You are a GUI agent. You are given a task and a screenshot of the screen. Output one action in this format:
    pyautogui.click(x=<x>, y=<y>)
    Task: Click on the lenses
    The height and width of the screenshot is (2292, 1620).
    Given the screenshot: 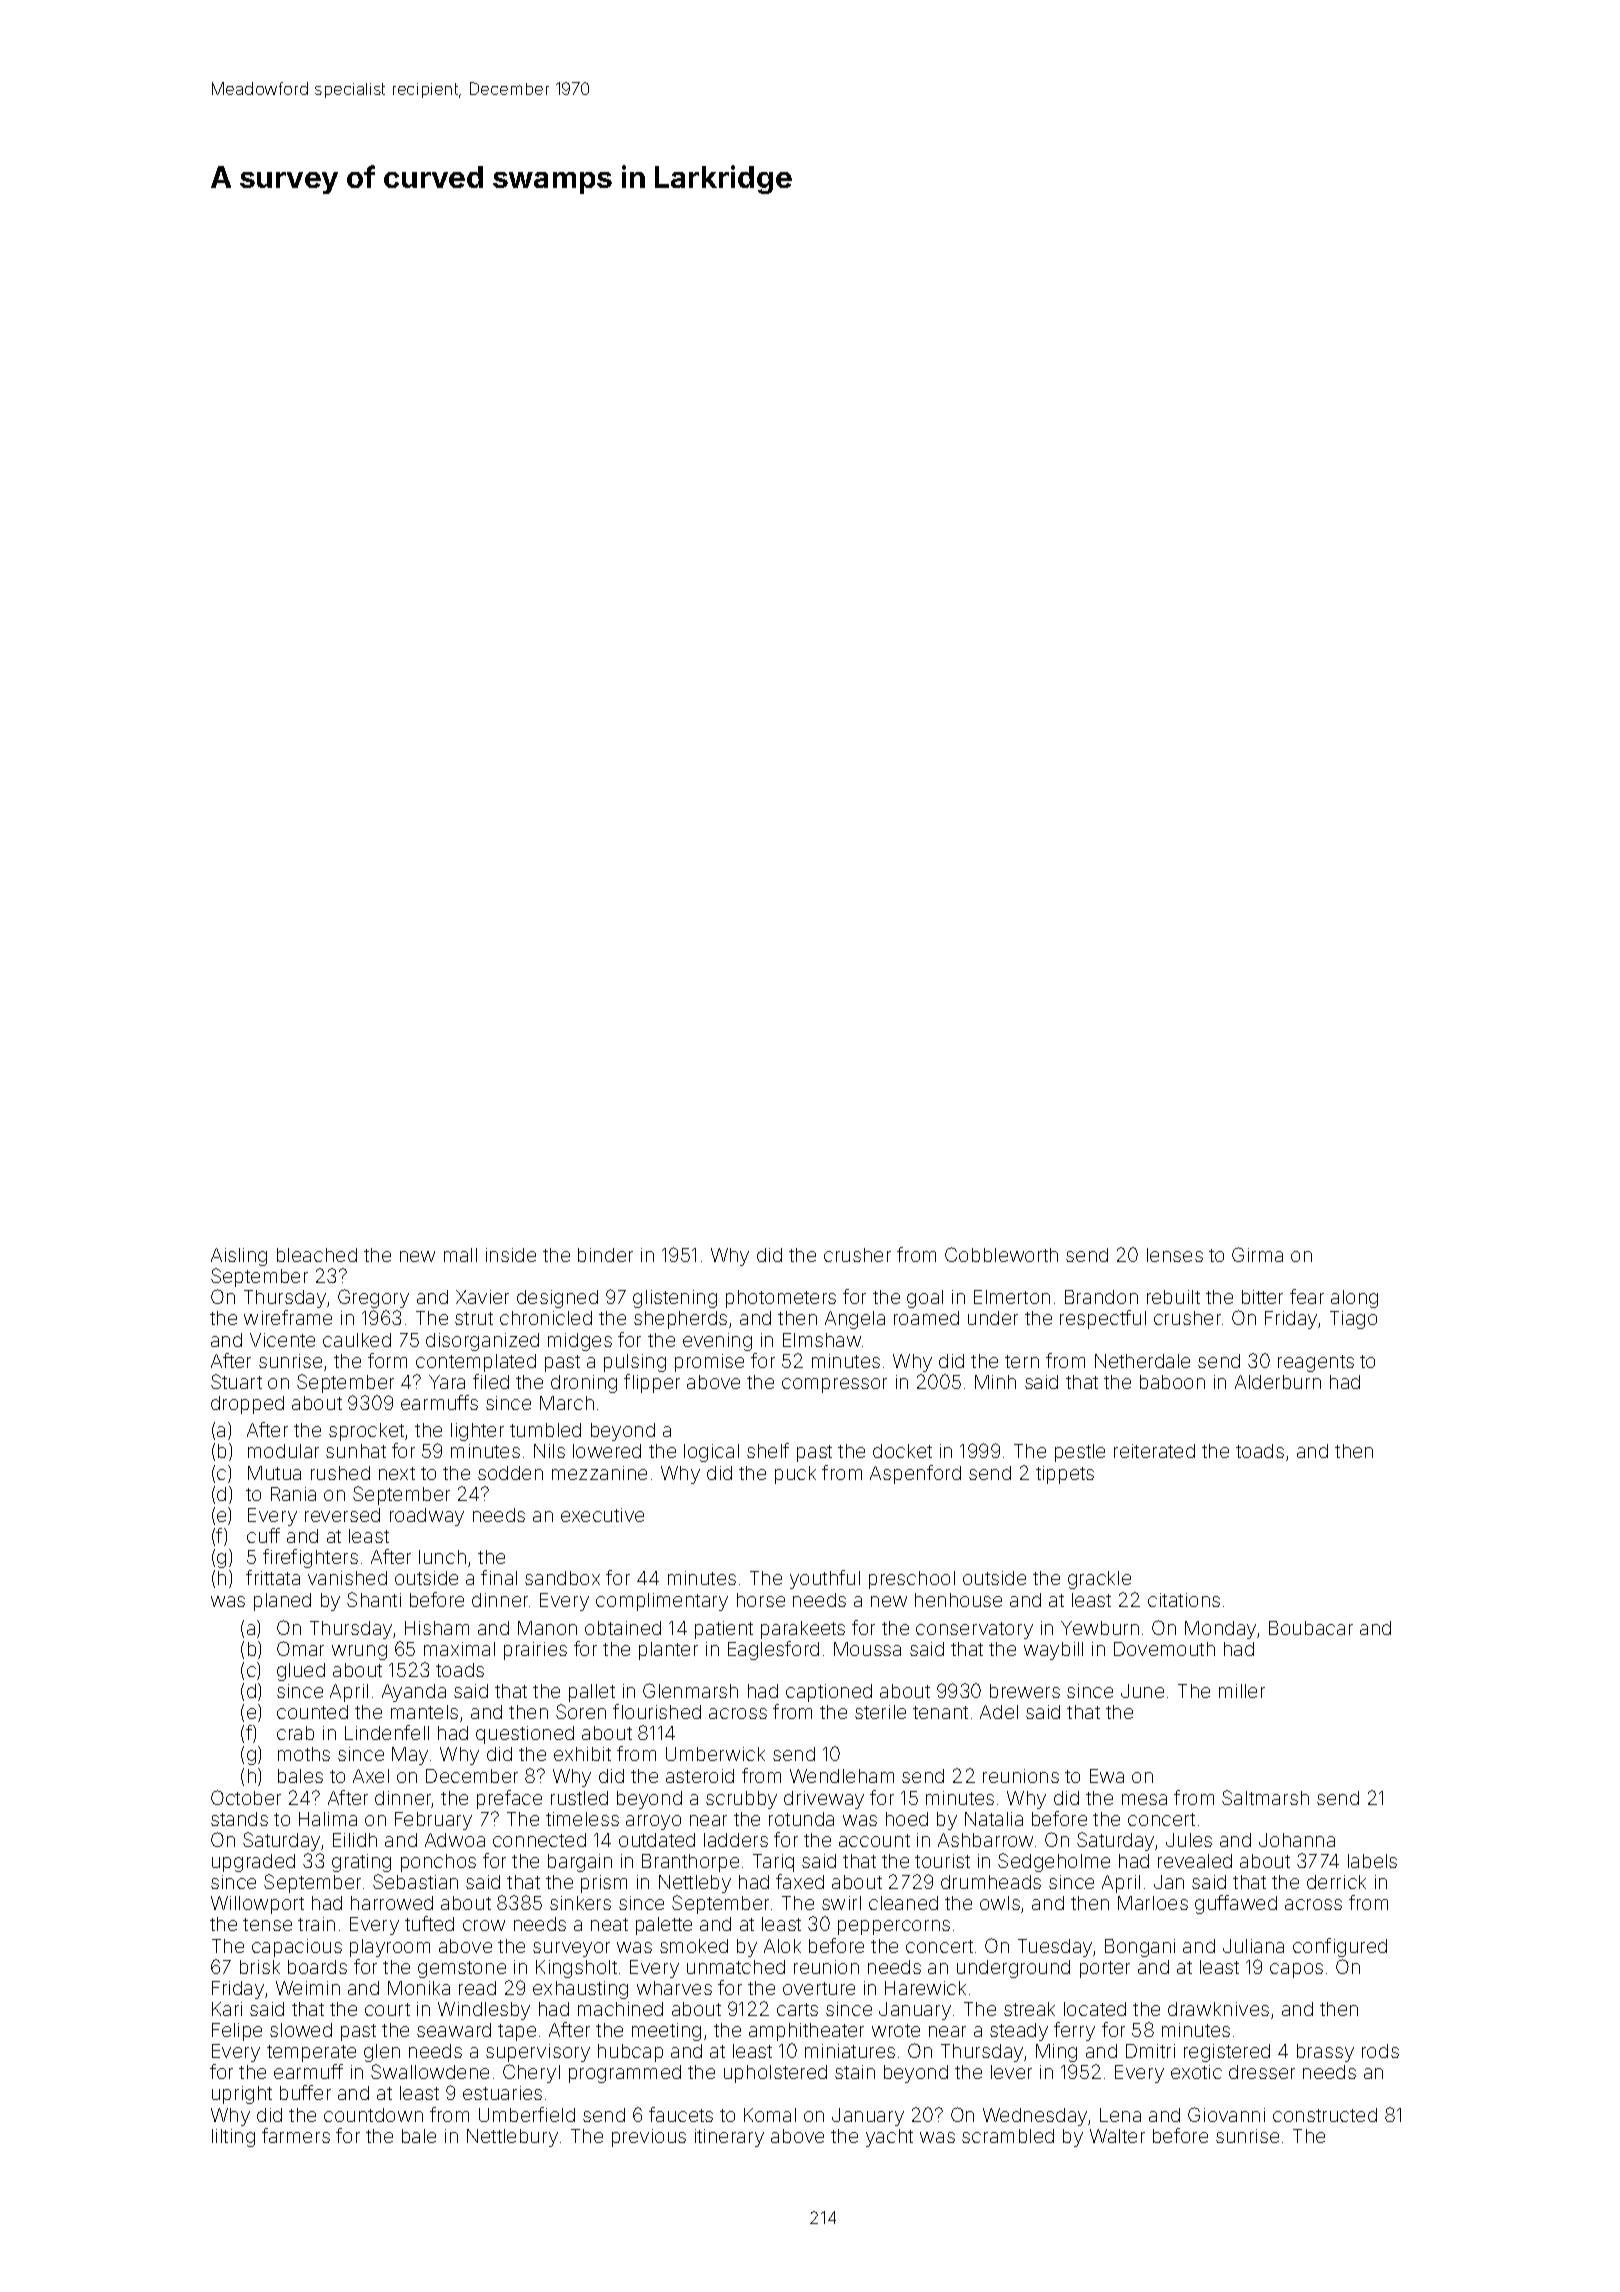 What is the action you would take?
    pyautogui.click(x=1175, y=1255)
